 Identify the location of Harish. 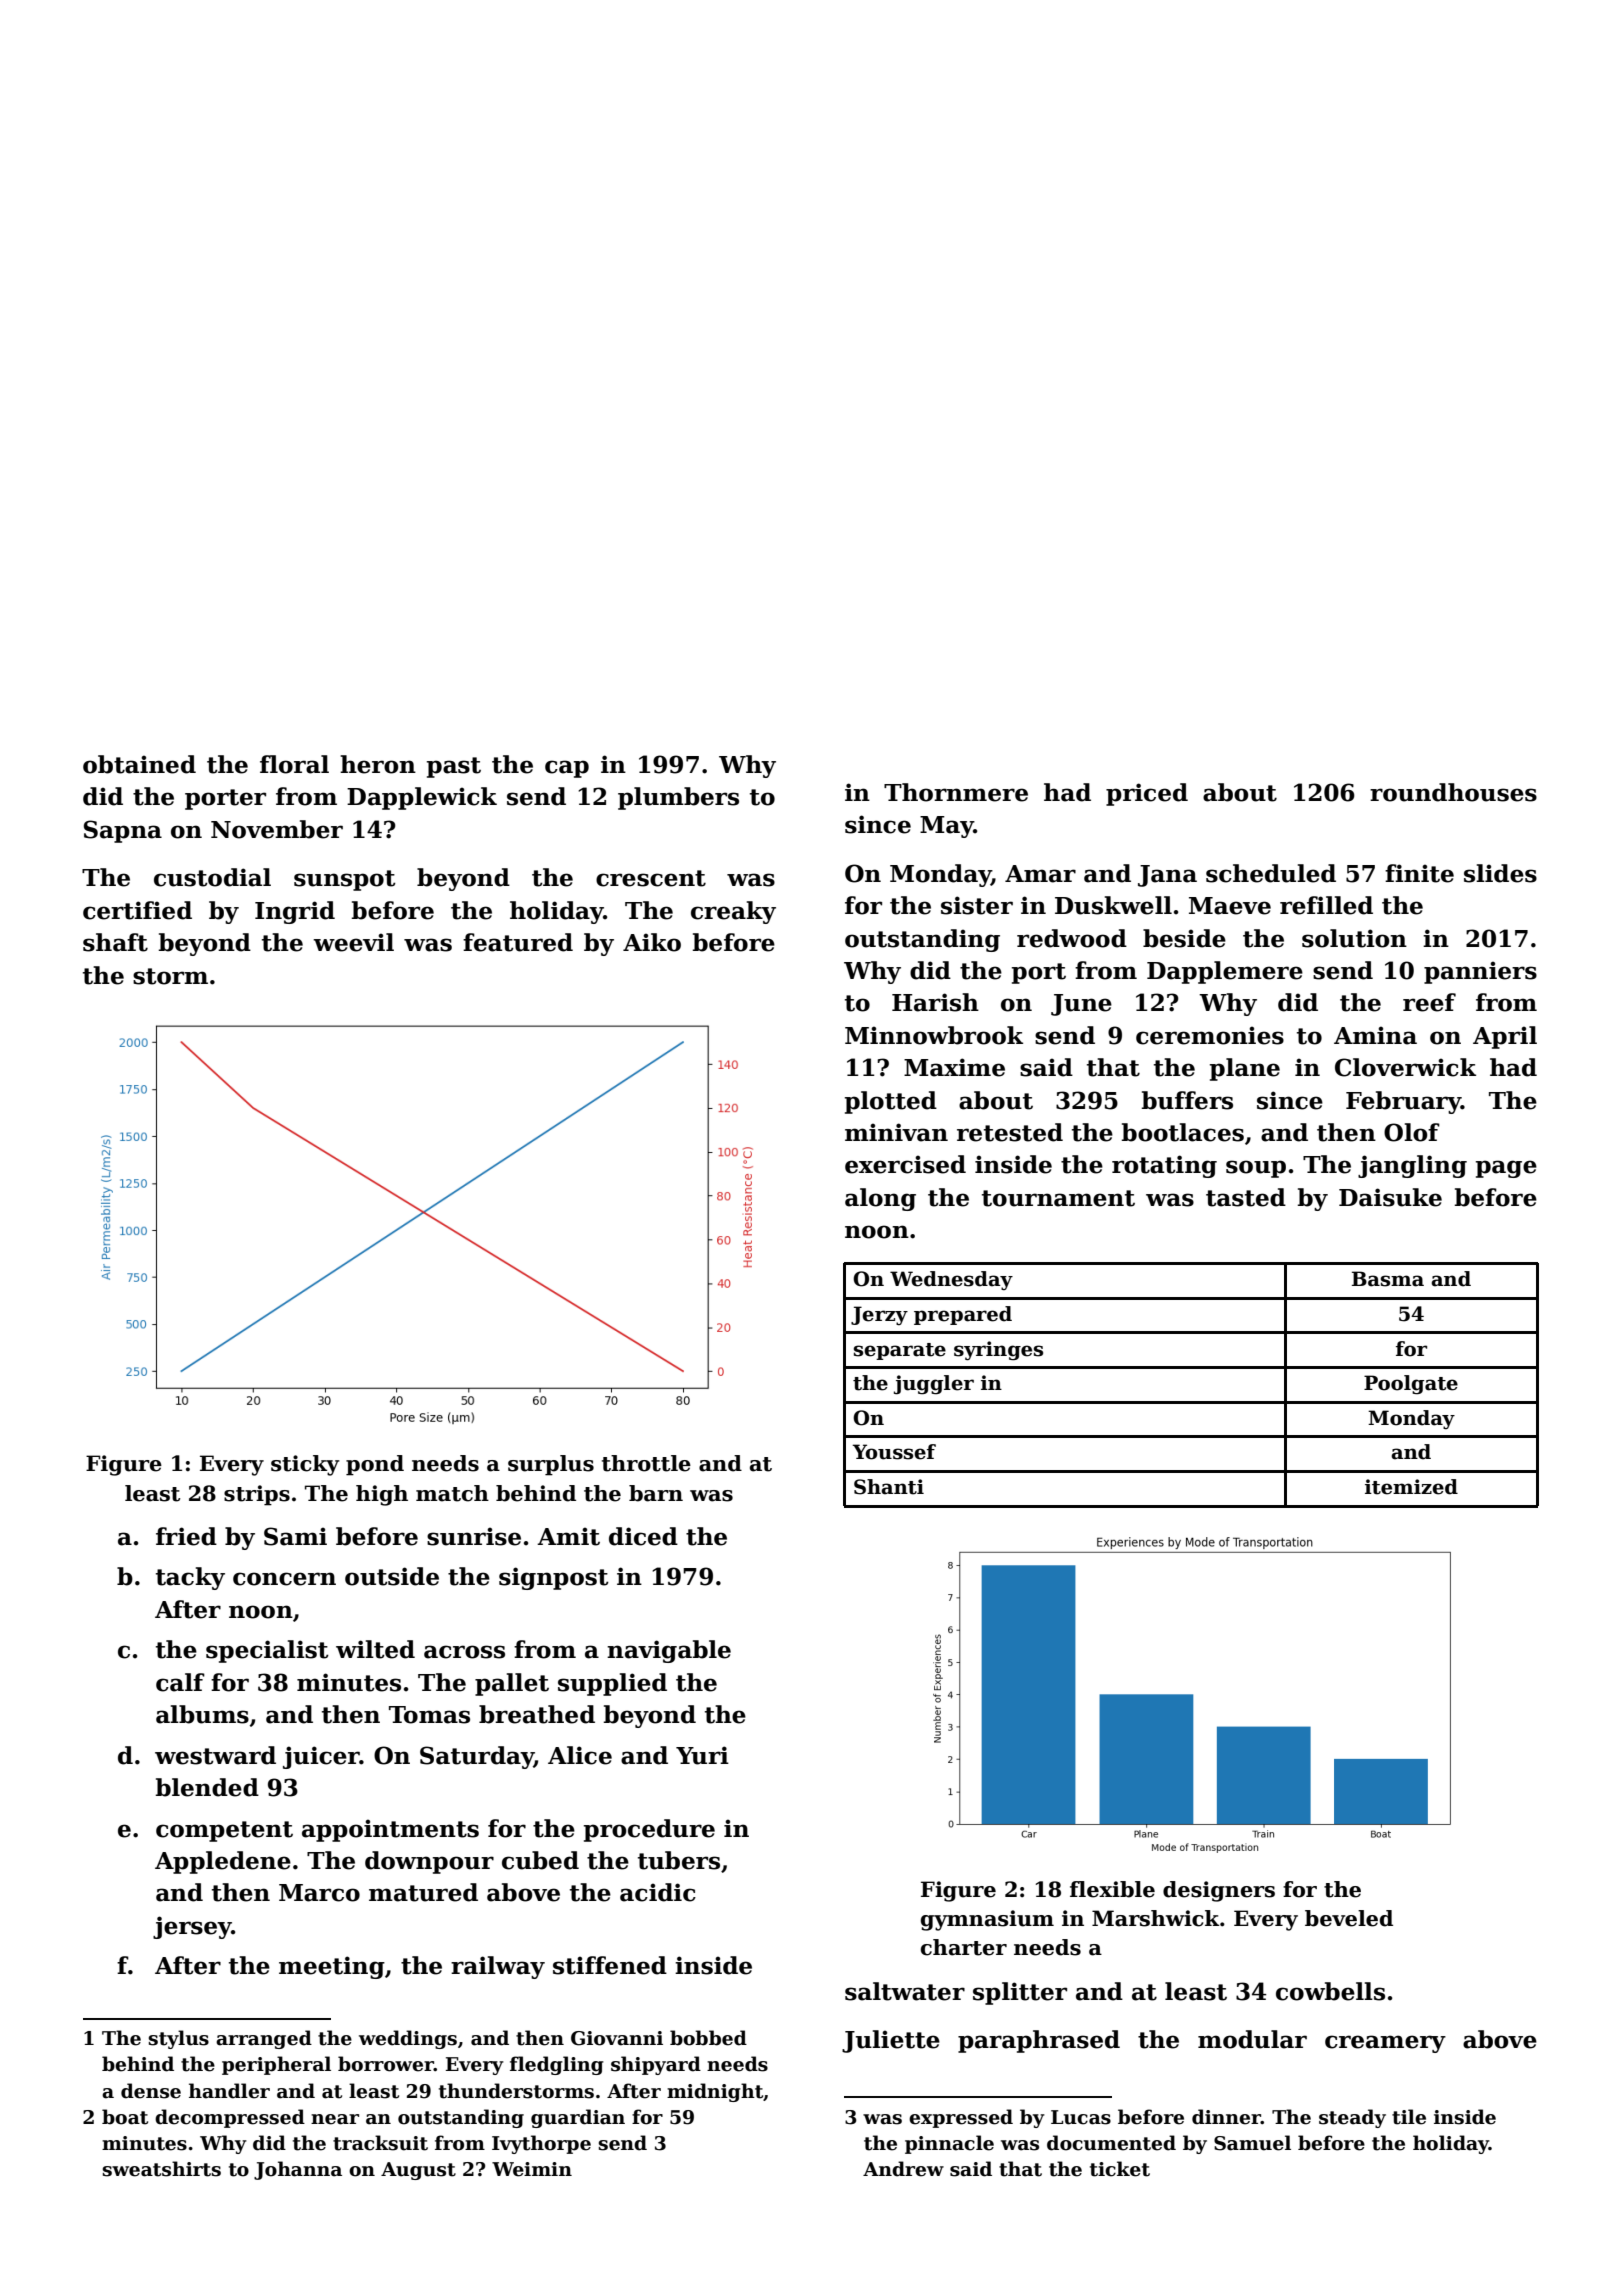
(935, 1002).
